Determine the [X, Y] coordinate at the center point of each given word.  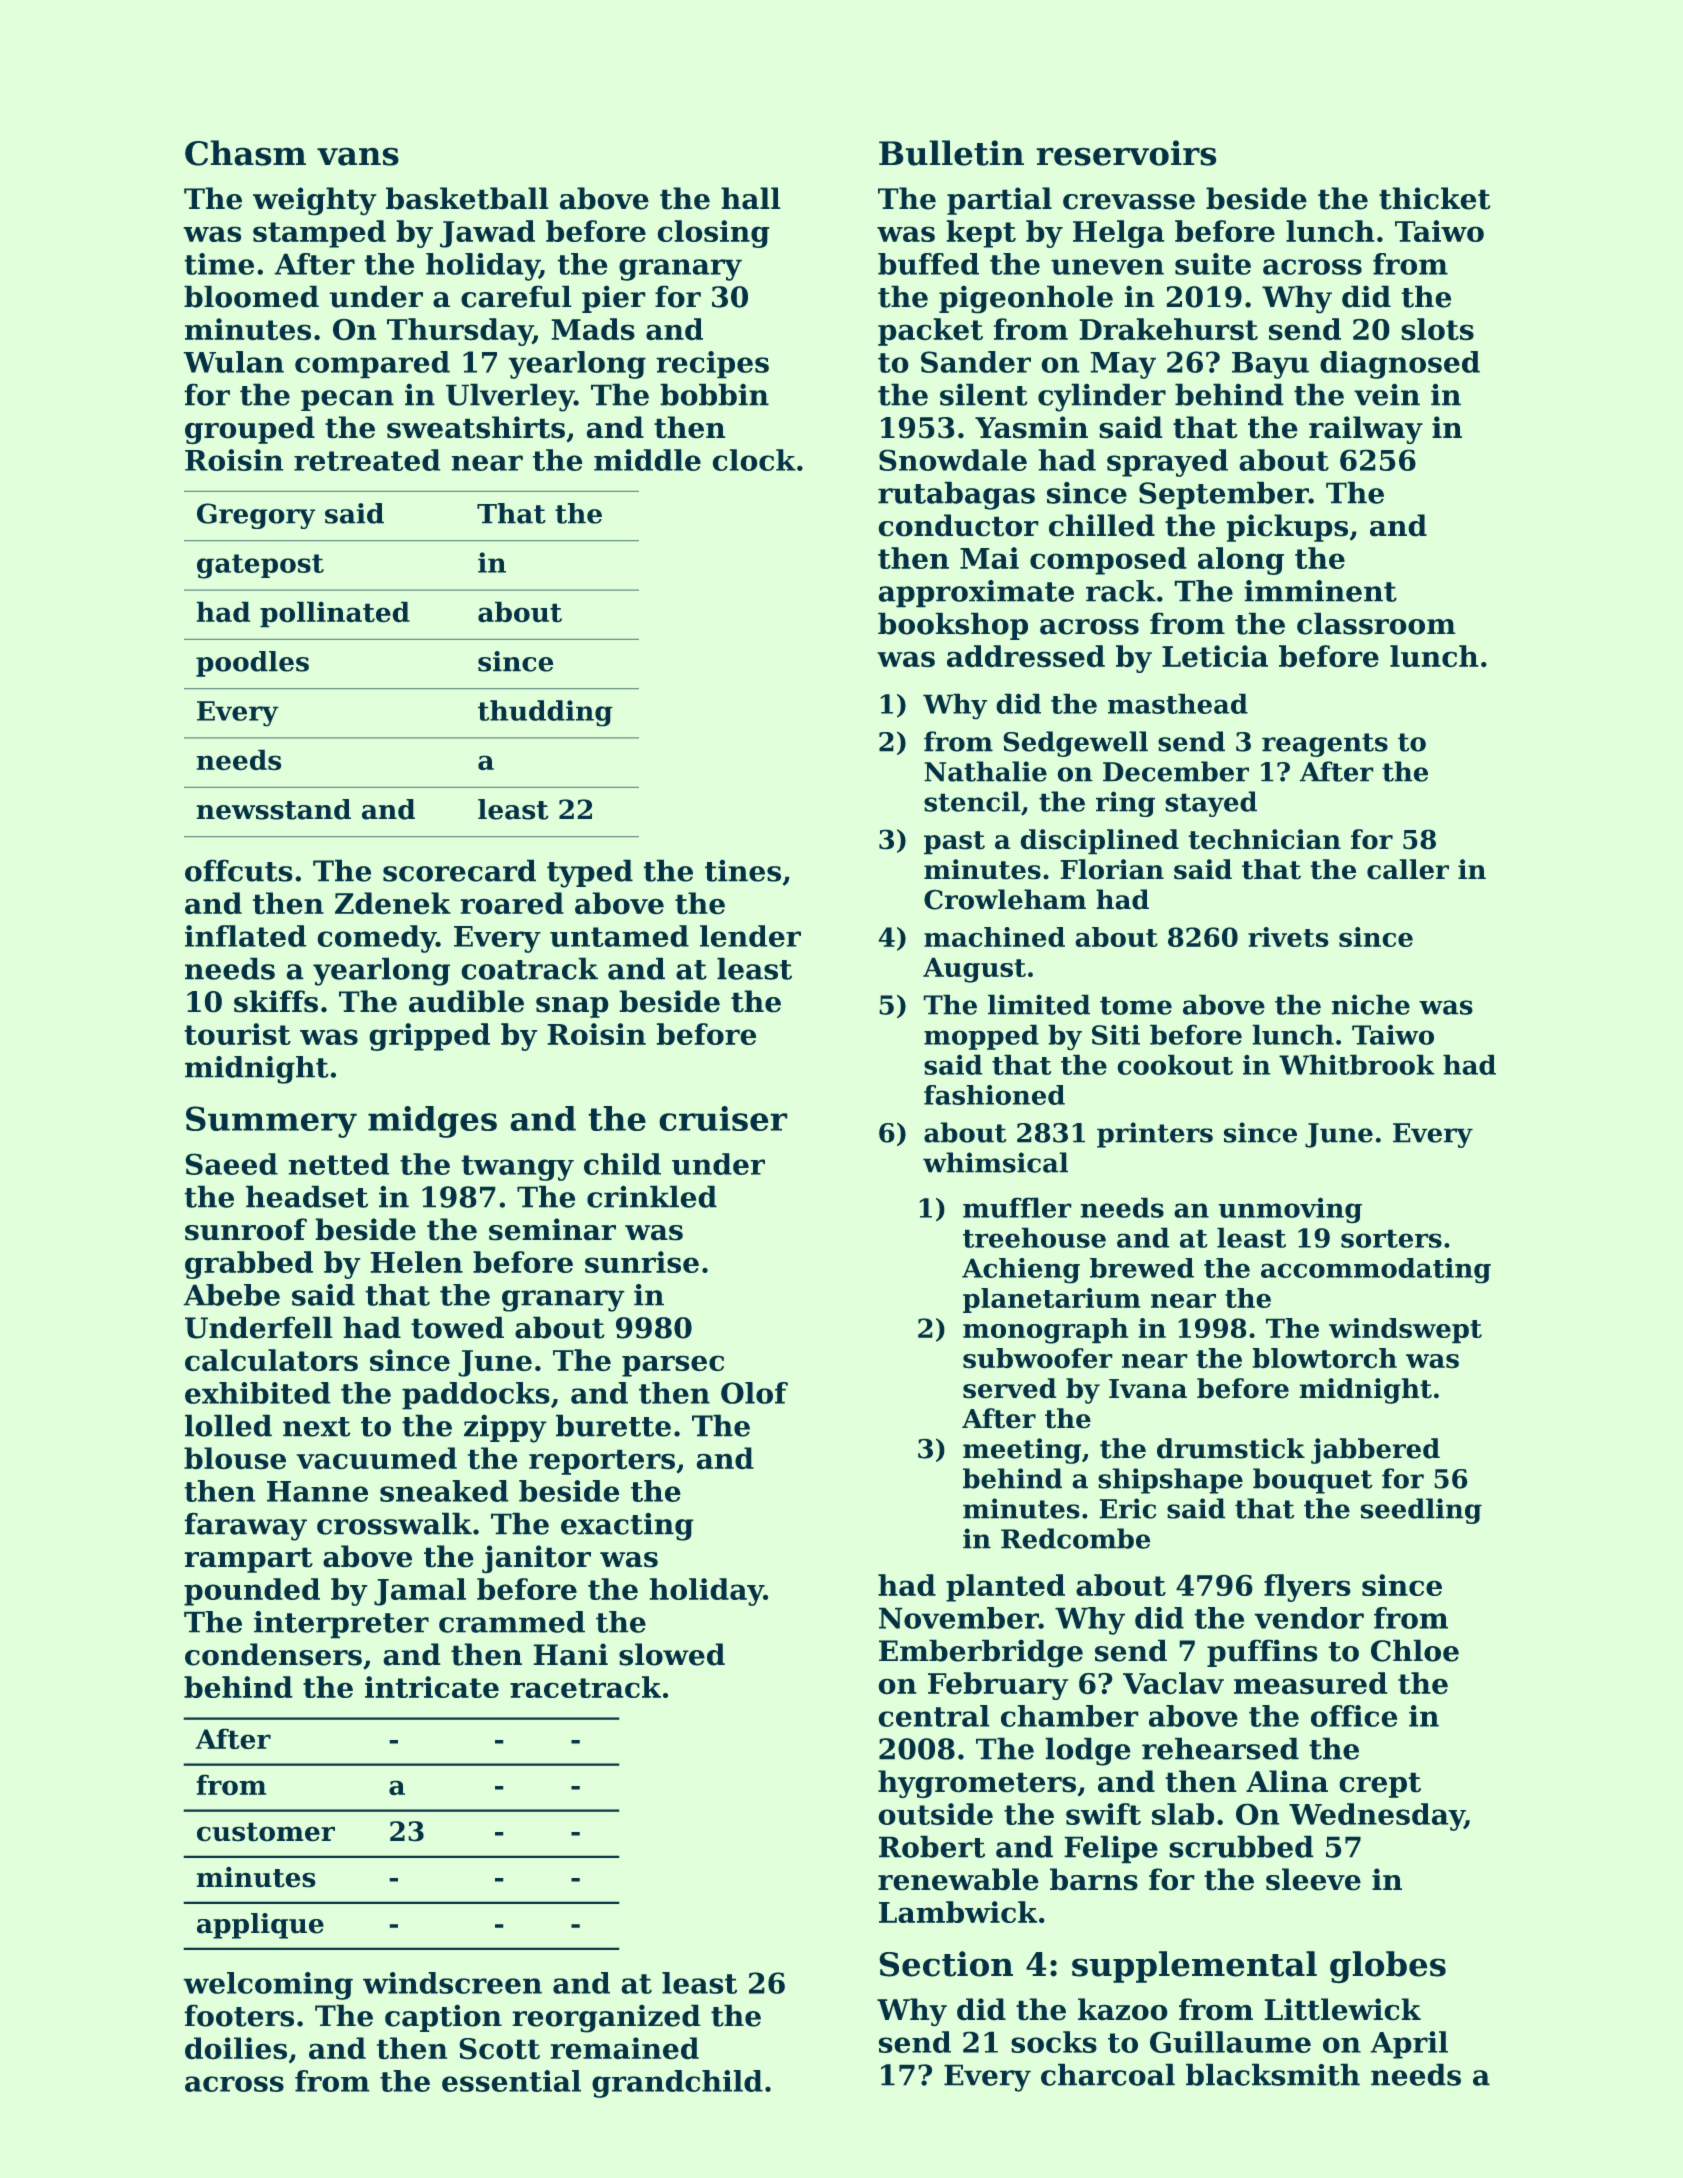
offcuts [239, 870]
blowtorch [1325, 1358]
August [974, 970]
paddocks [476, 1396]
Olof [754, 1393]
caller [1408, 869]
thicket [1435, 198]
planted [1005, 1588]
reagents [1325, 745]
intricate [432, 1687]
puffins [1262, 1653]
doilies [236, 2048]
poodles [252, 664]
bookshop [953, 626]
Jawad [487, 234]
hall [751, 198]
